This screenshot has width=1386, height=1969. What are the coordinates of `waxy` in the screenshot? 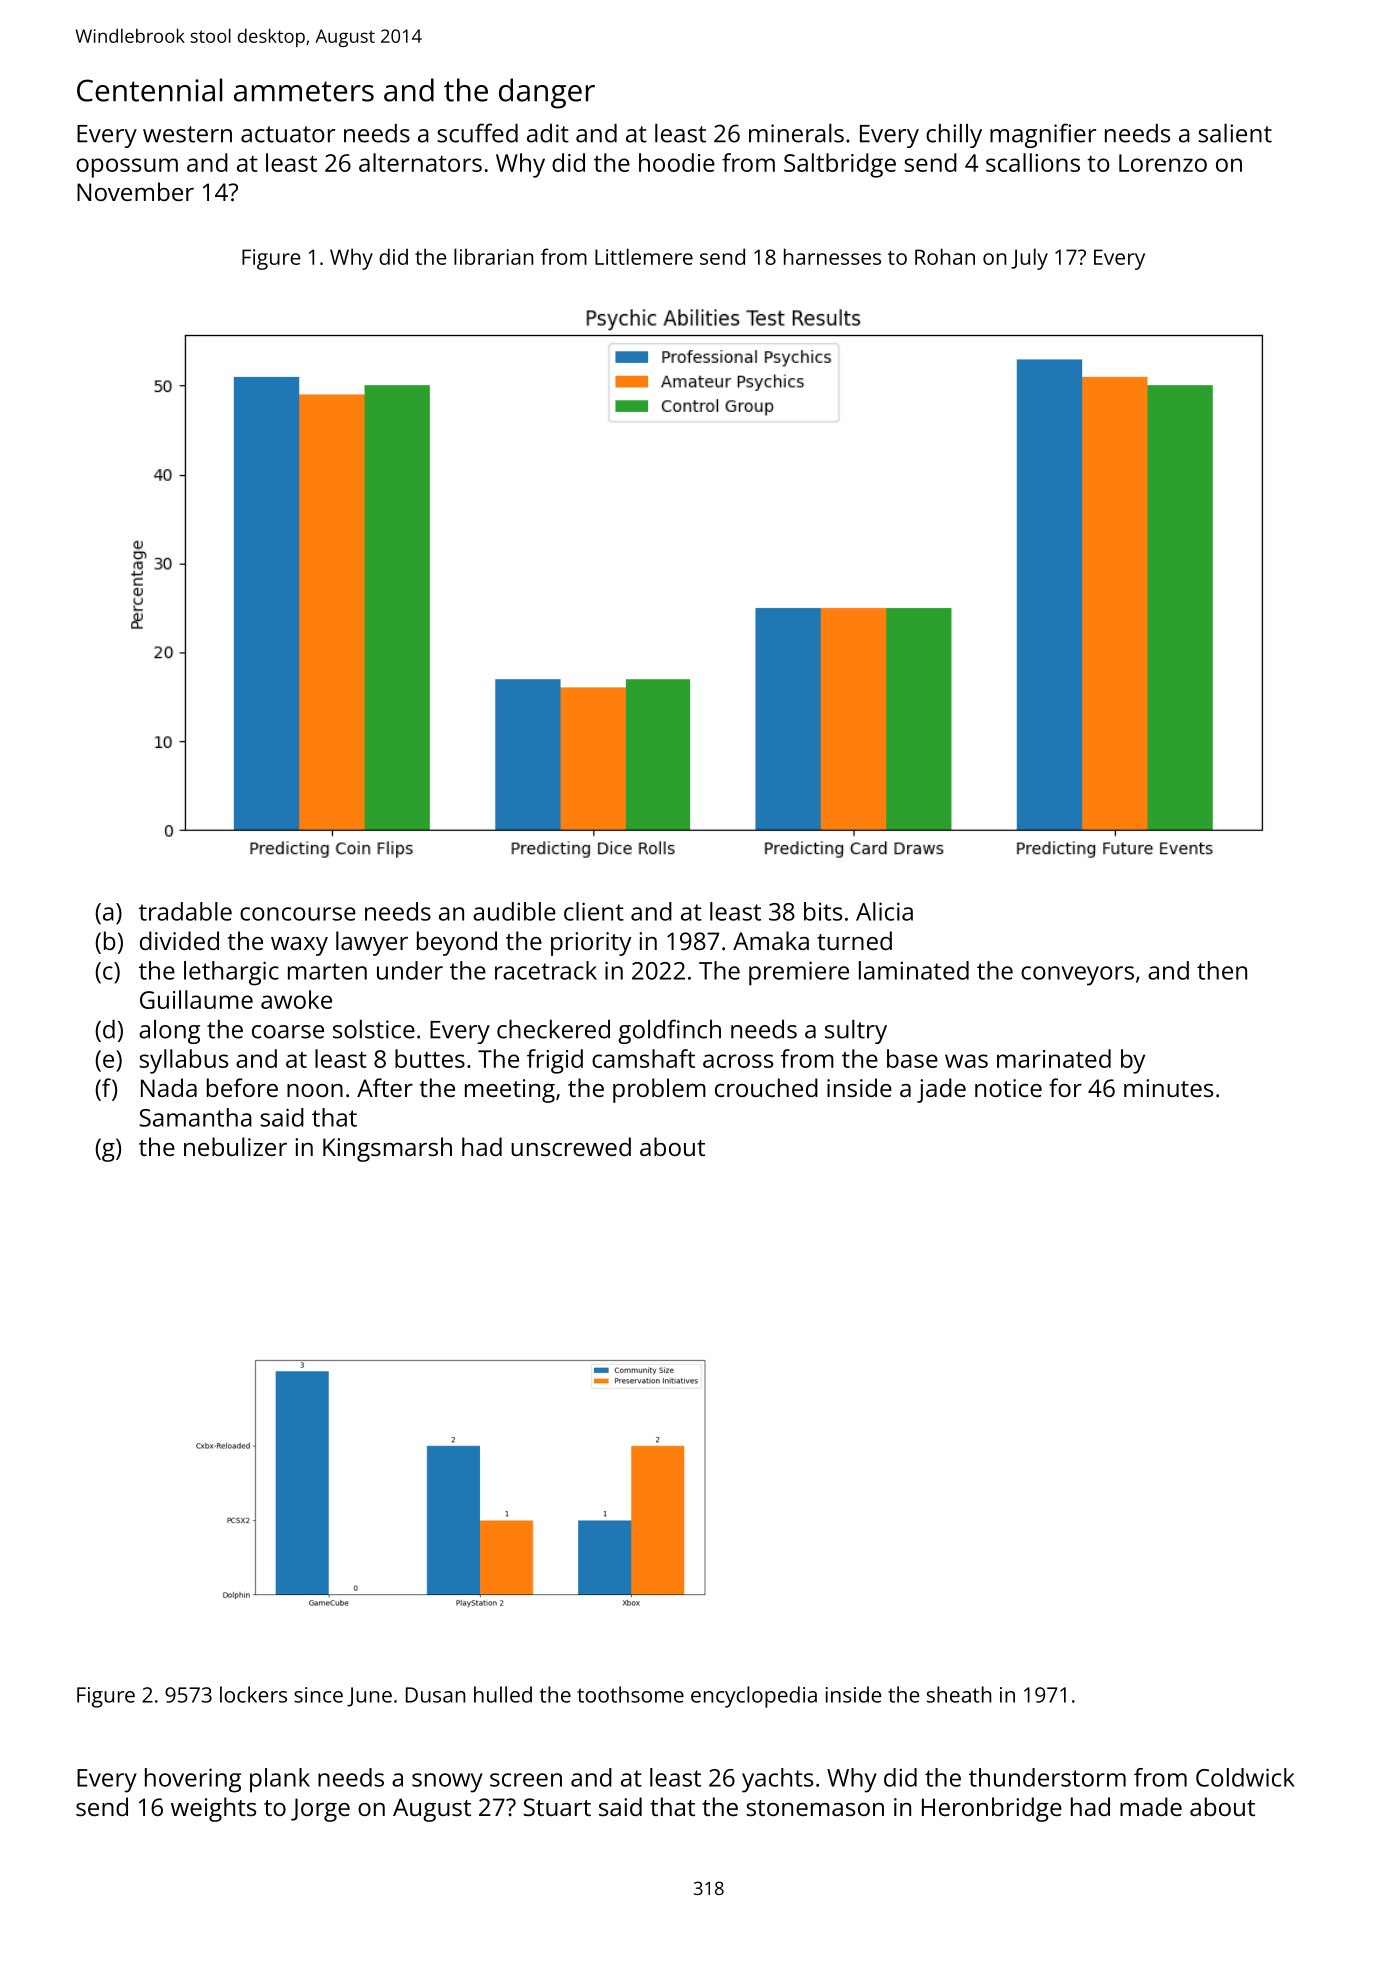 It's located at (299, 946).
